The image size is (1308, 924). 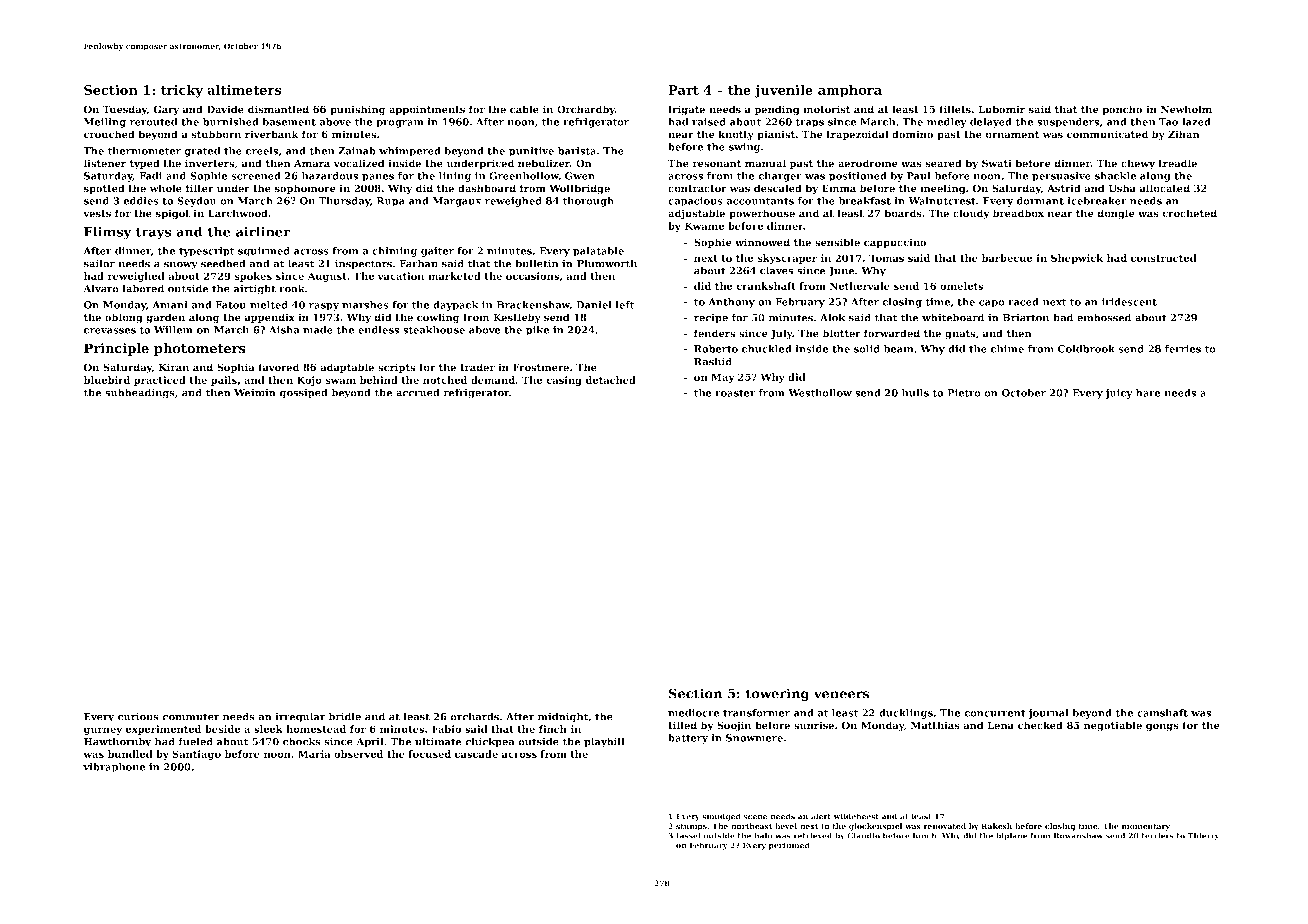 What do you see at coordinates (820, 393) in the page?
I see `Westhollow` at bounding box center [820, 393].
